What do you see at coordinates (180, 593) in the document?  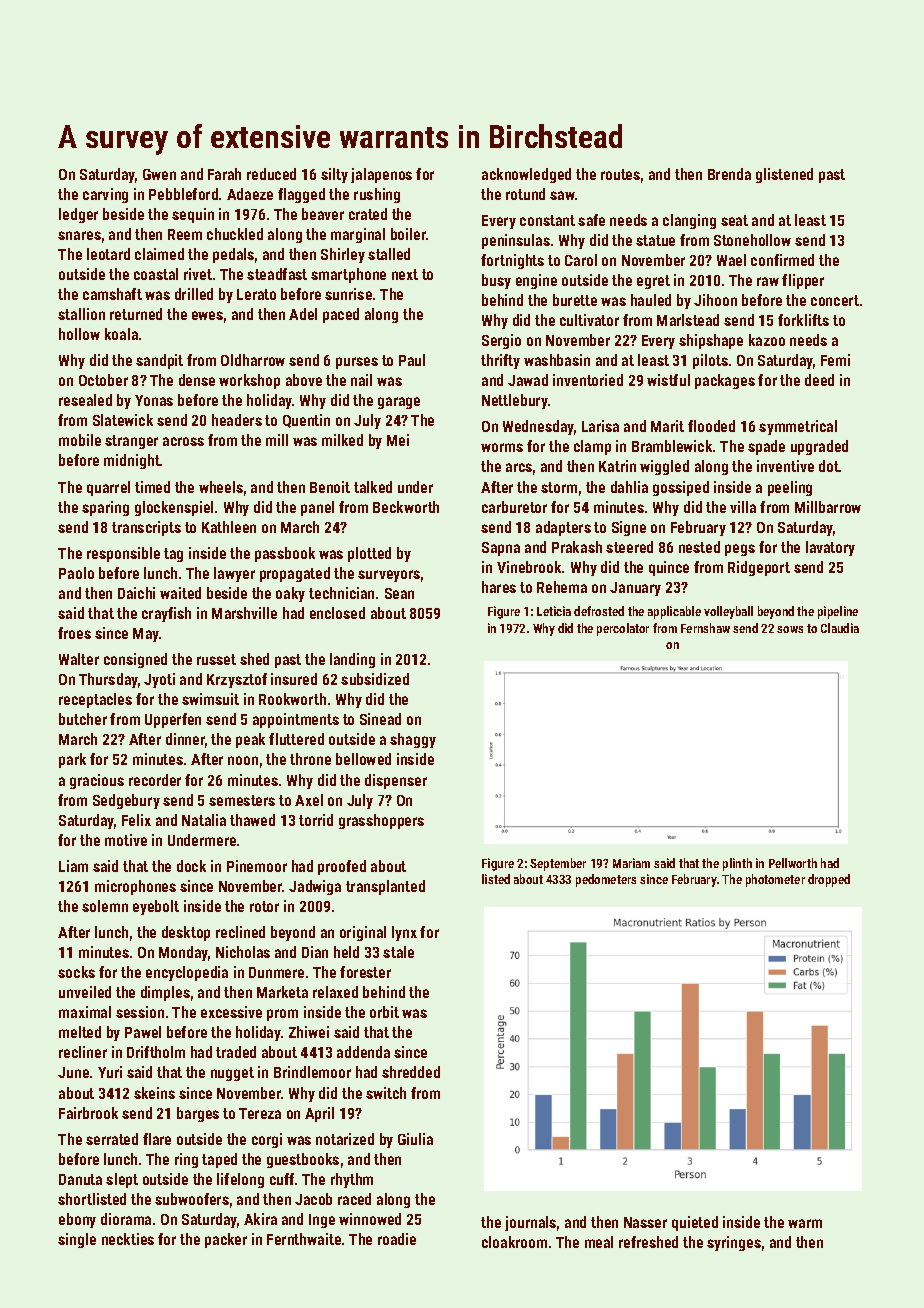 I see `waited` at bounding box center [180, 593].
